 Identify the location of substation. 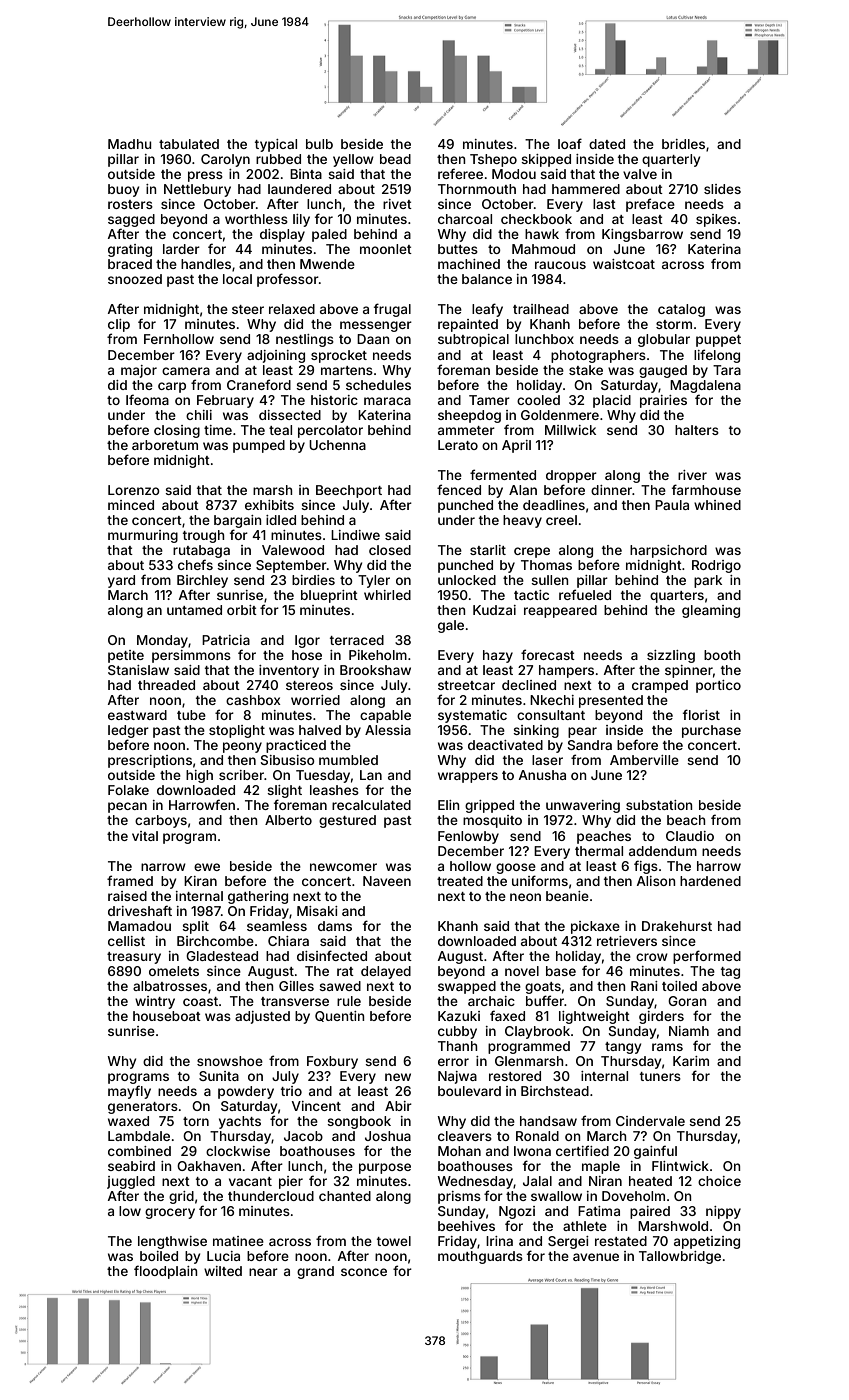
(659, 805).
